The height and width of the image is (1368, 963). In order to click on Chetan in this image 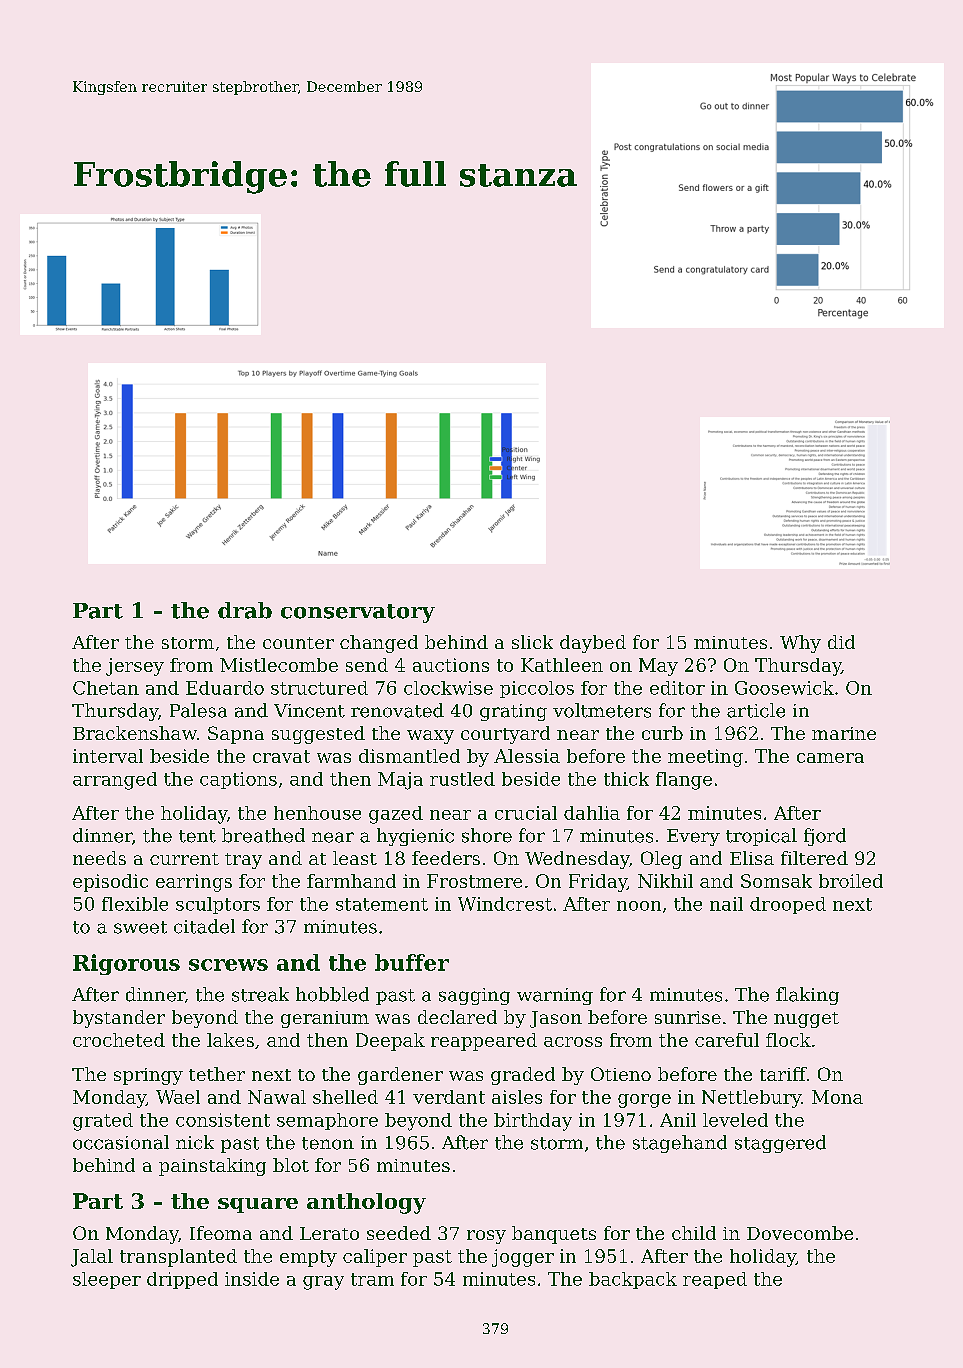, I will do `click(106, 688)`.
